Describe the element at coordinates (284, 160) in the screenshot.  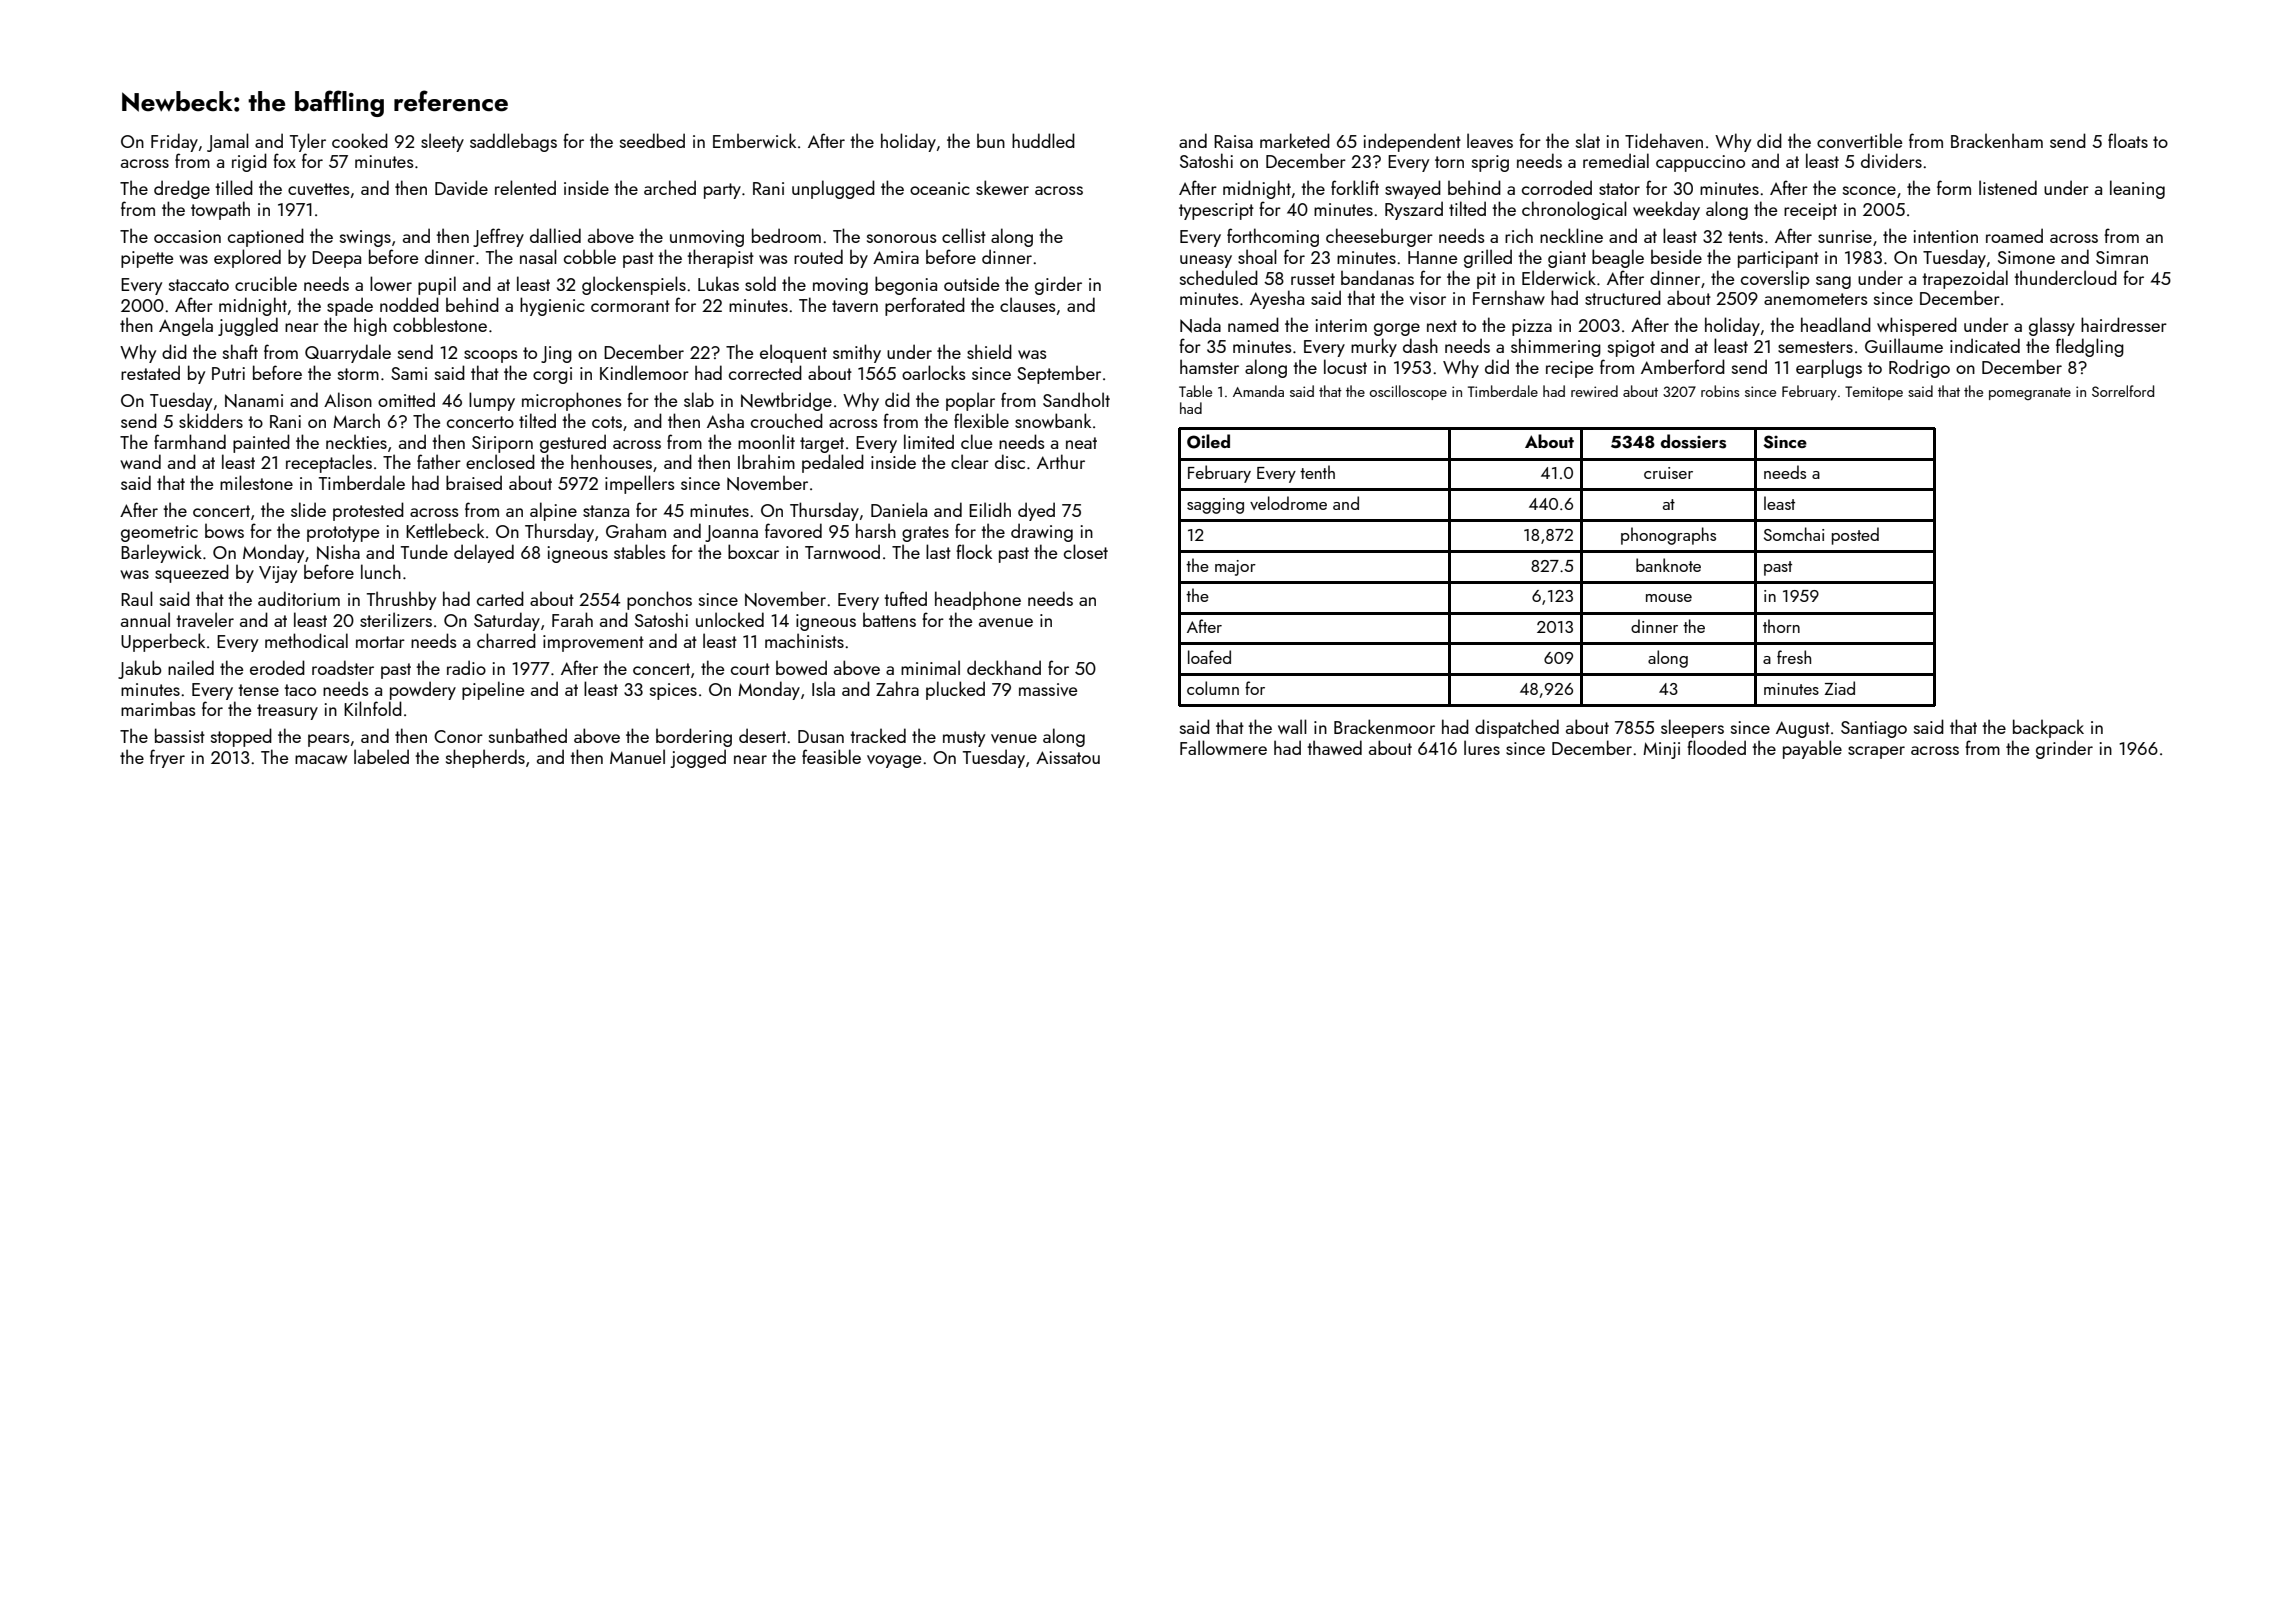
I see `fox` at that location.
